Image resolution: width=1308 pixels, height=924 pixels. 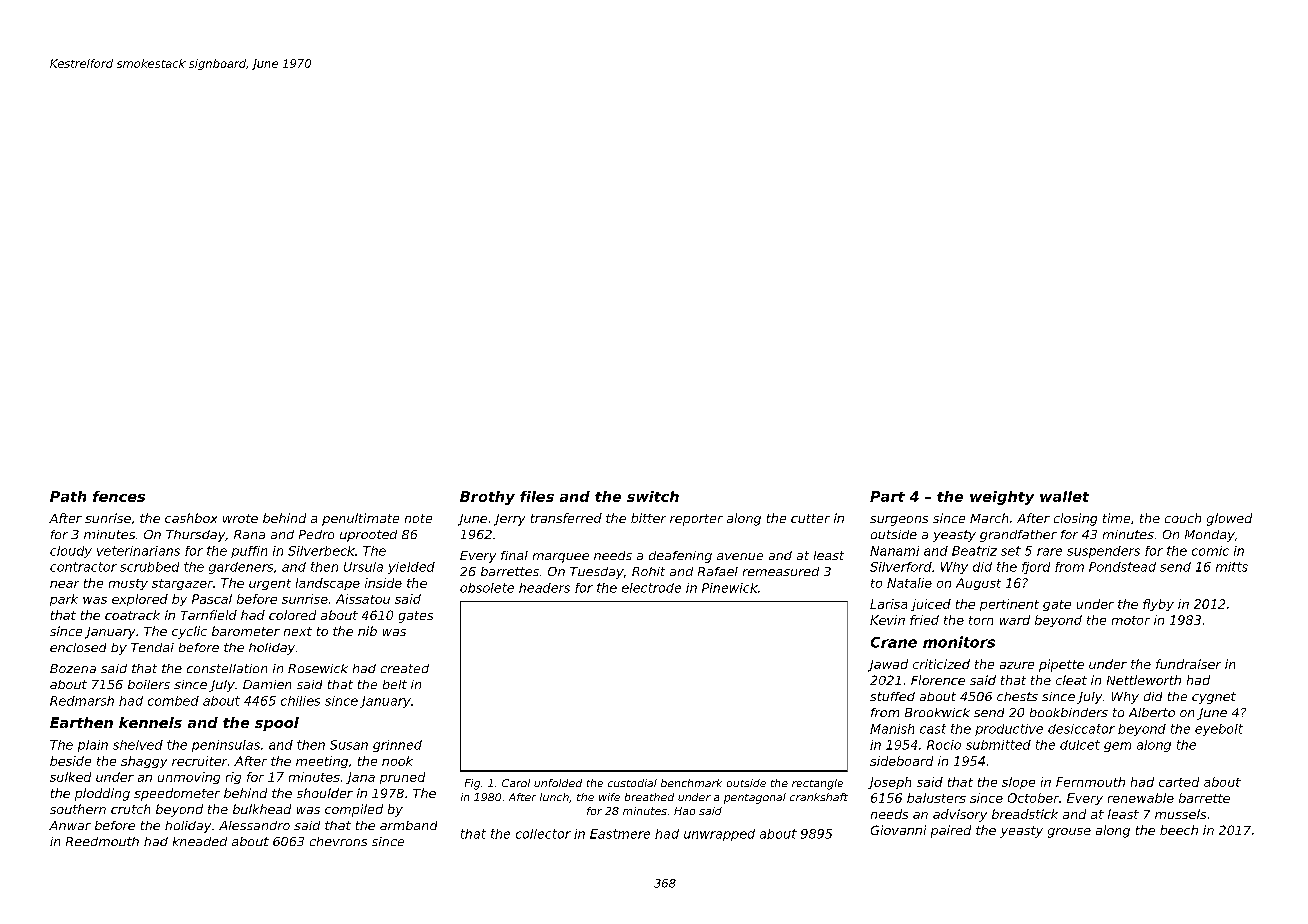 I want to click on mitts, so click(x=1232, y=567).
